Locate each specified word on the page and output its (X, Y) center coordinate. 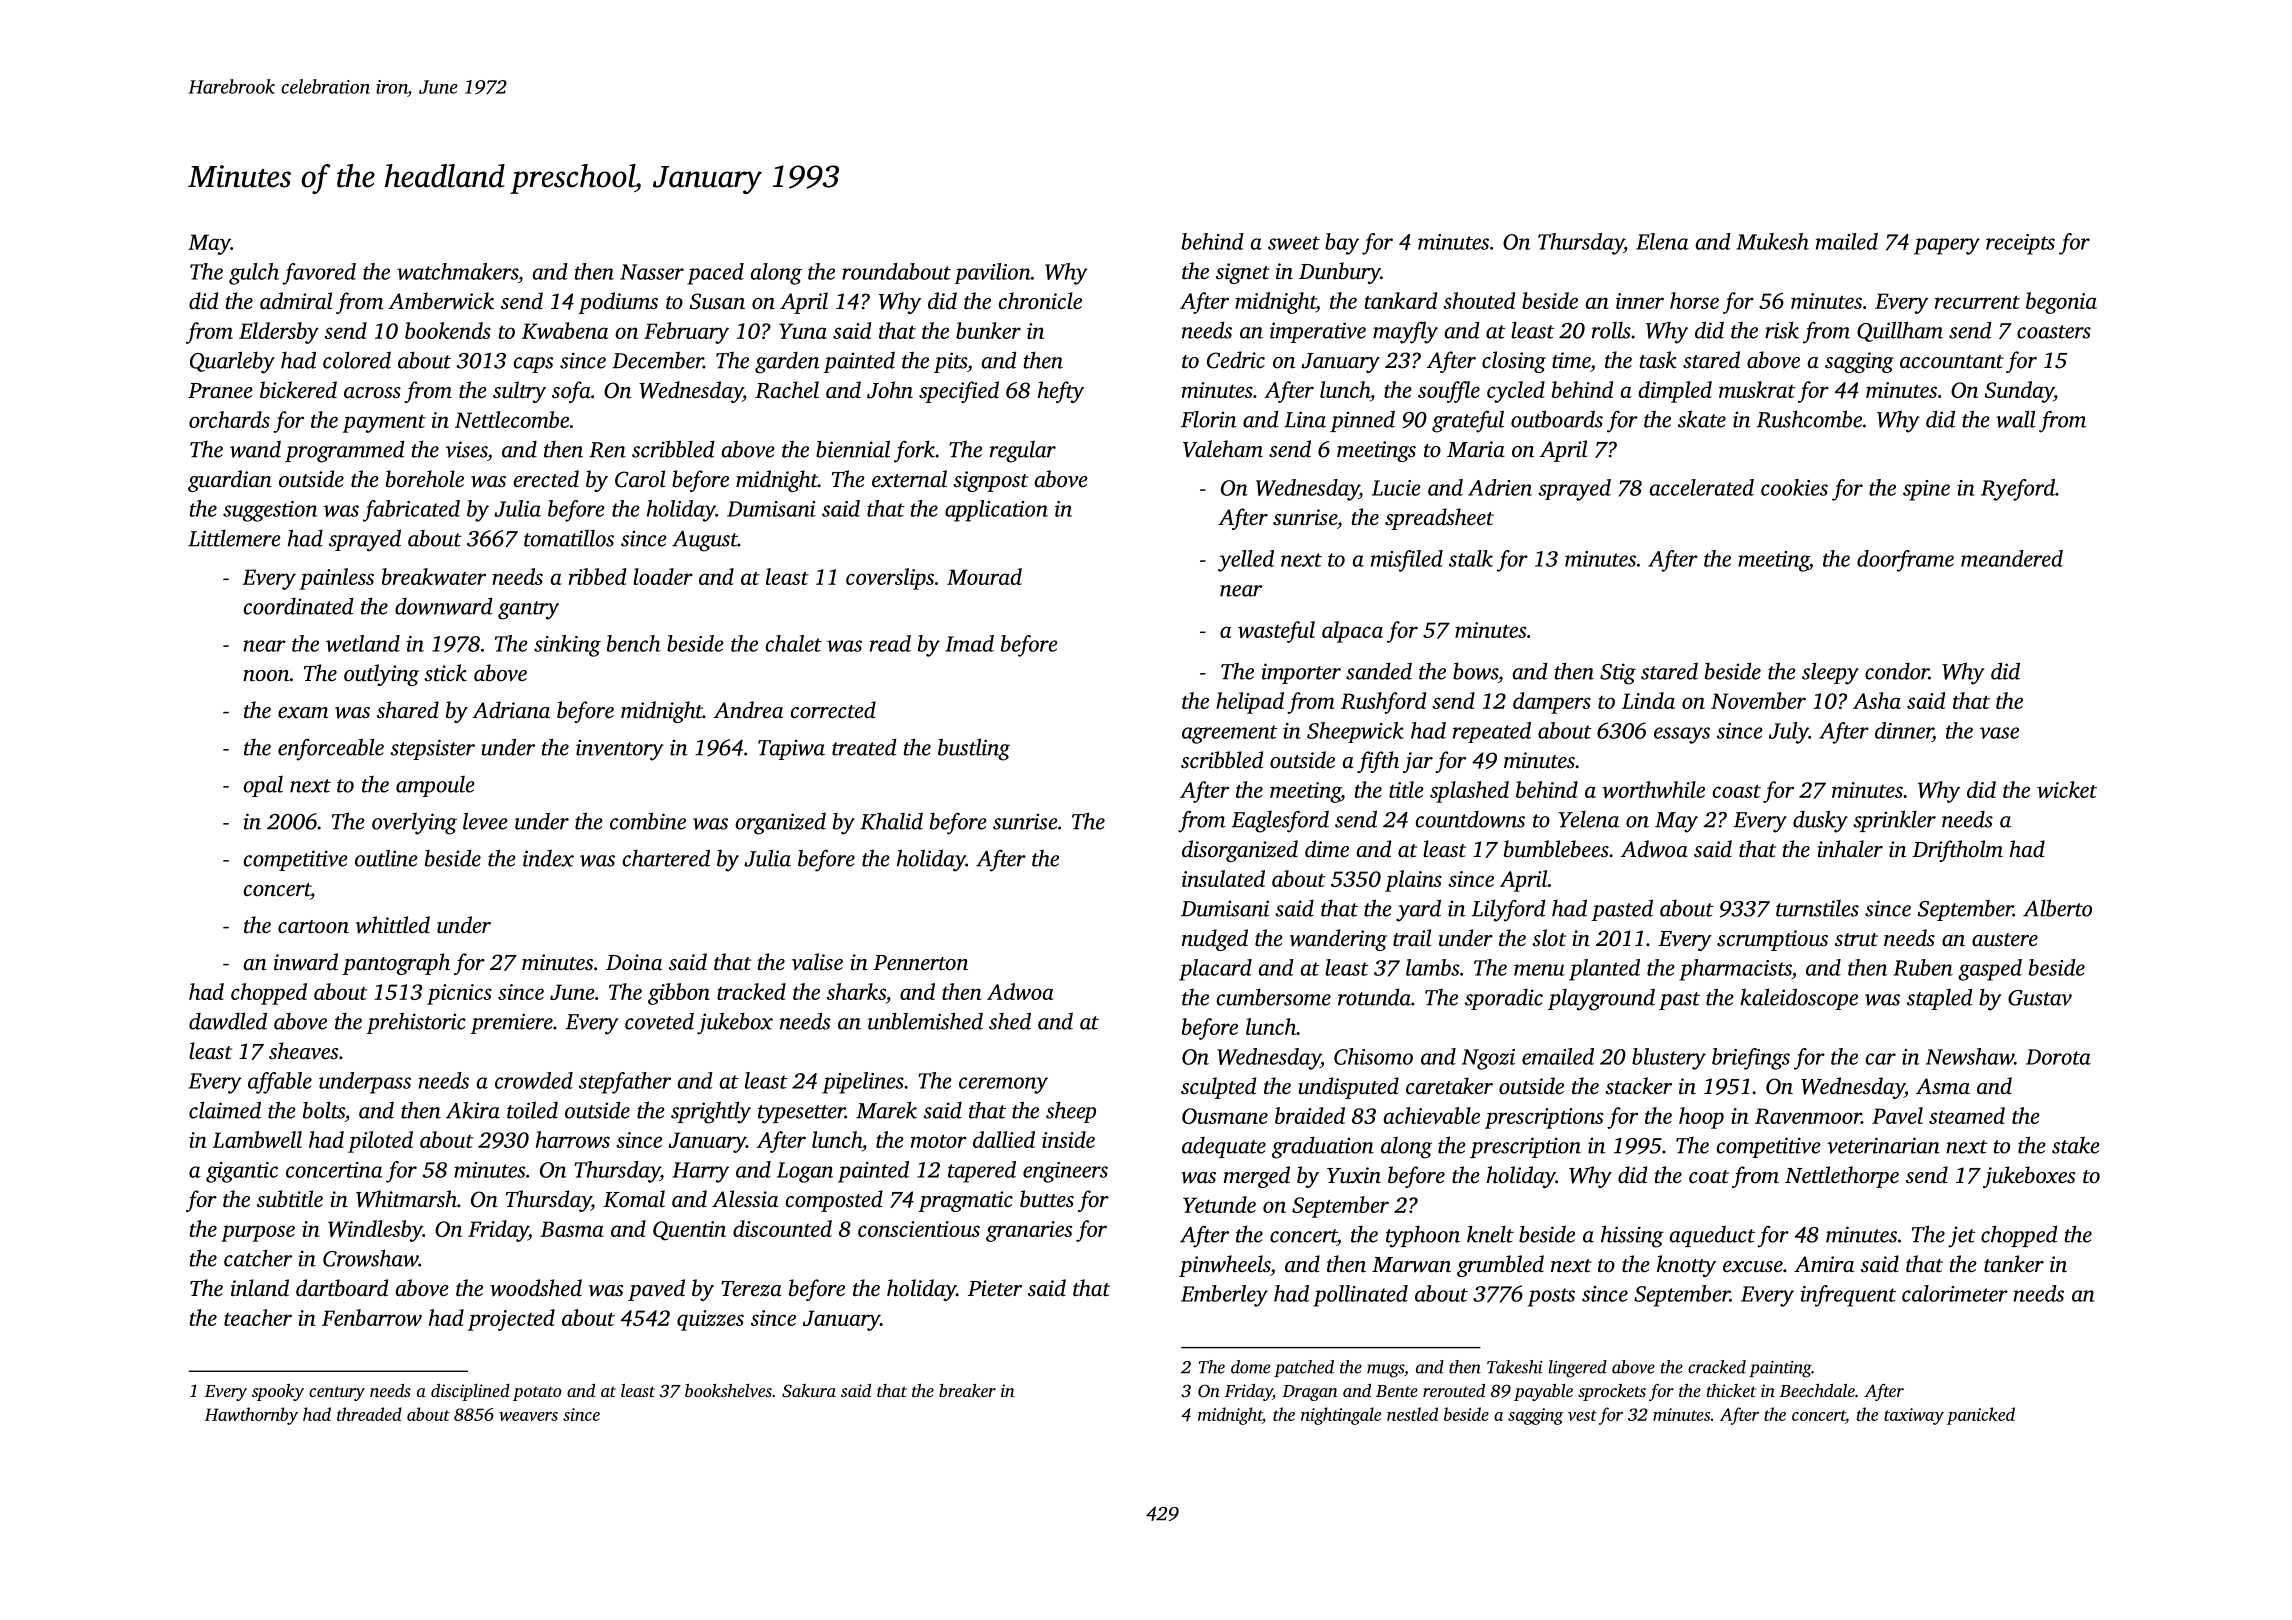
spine (1926, 490)
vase (1999, 733)
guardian (230, 481)
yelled (1246, 561)
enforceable (331, 749)
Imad (969, 643)
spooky (278, 1392)
